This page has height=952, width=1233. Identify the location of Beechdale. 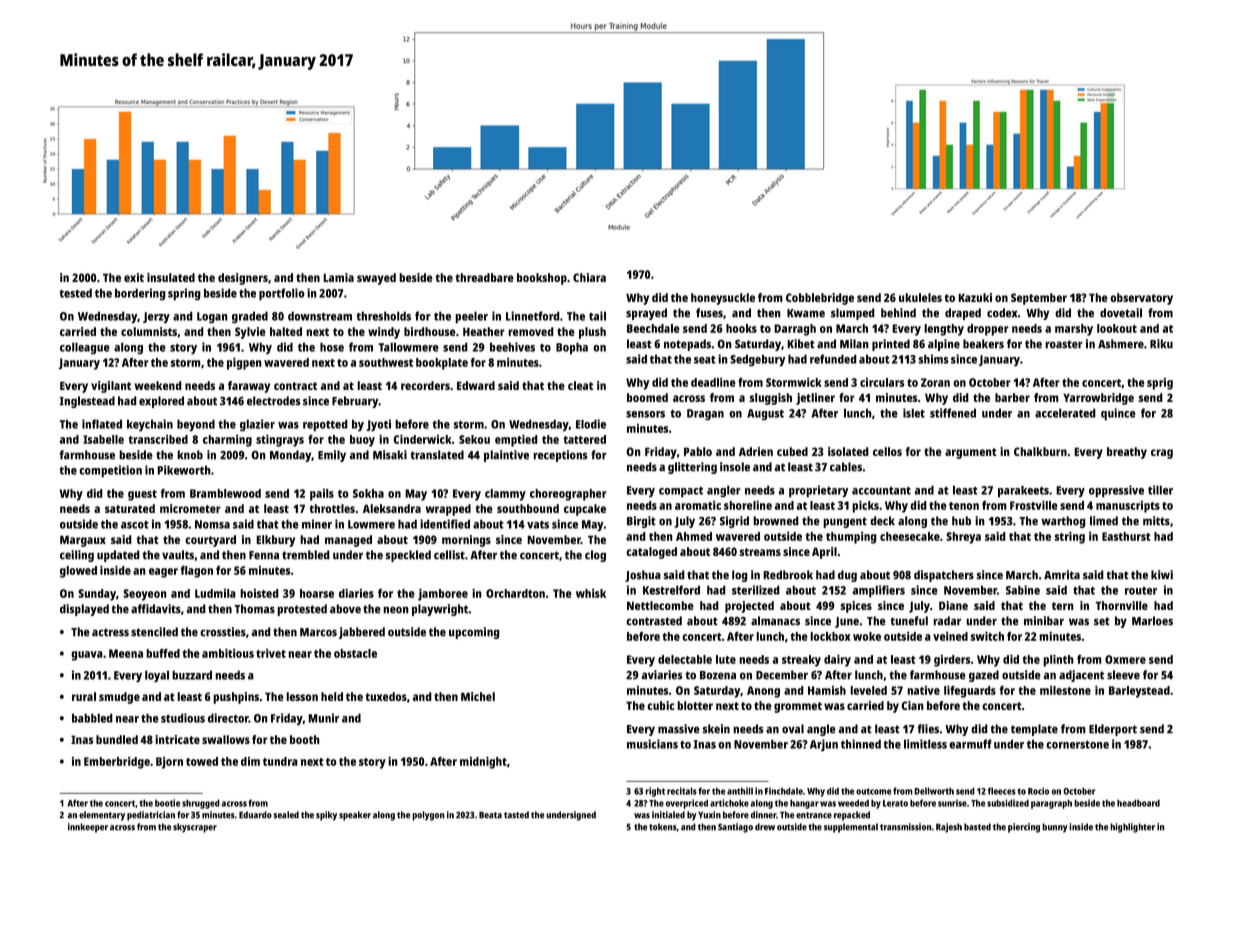
(653, 328).
